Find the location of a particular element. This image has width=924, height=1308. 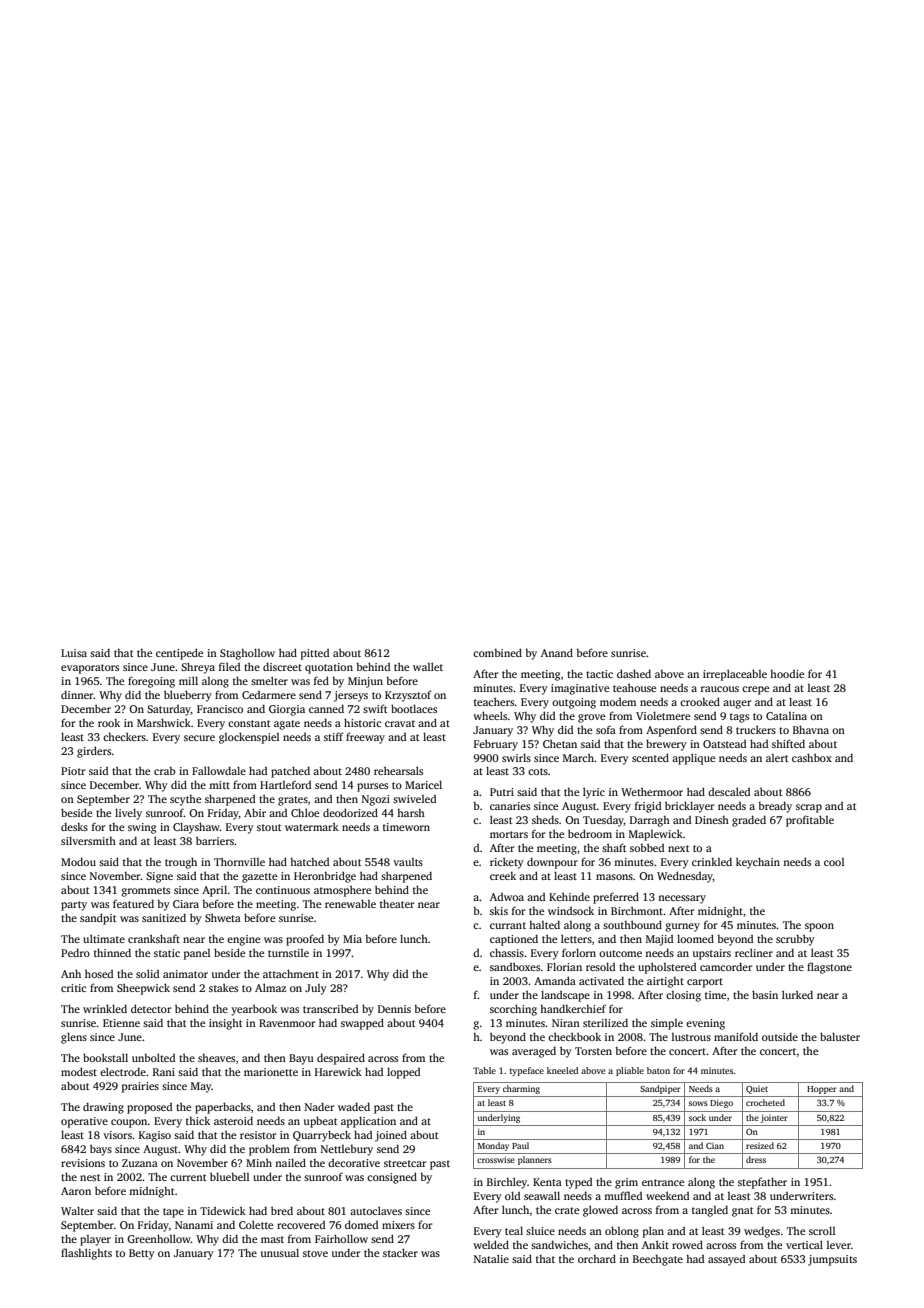

scrap is located at coordinates (809, 808).
